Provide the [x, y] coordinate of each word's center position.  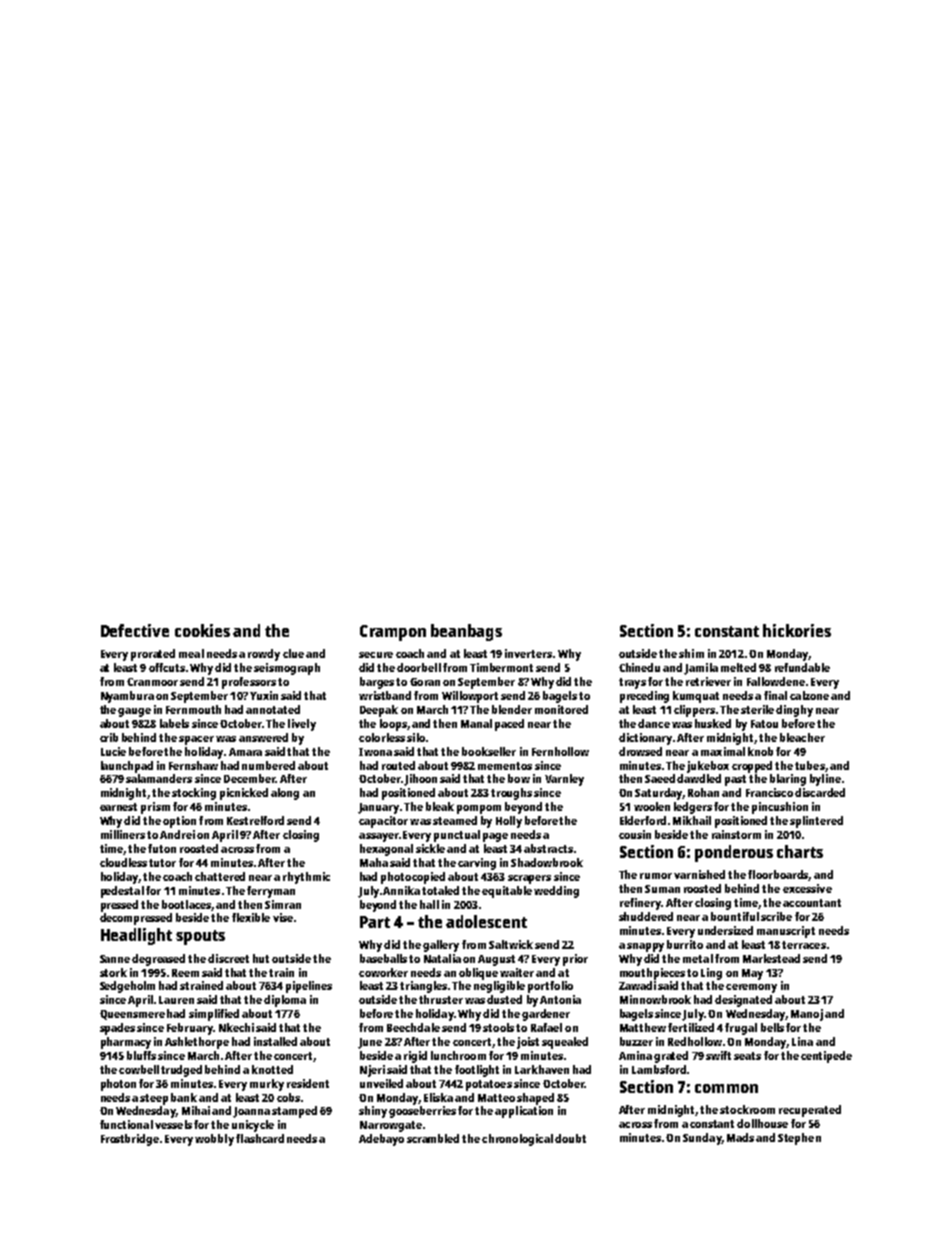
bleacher [802, 737]
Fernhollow [560, 751]
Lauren [176, 1000]
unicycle [253, 1126]
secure [376, 655]
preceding [644, 697]
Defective [135, 630]
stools [498, 1027]
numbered [268, 765]
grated [671, 1057]
